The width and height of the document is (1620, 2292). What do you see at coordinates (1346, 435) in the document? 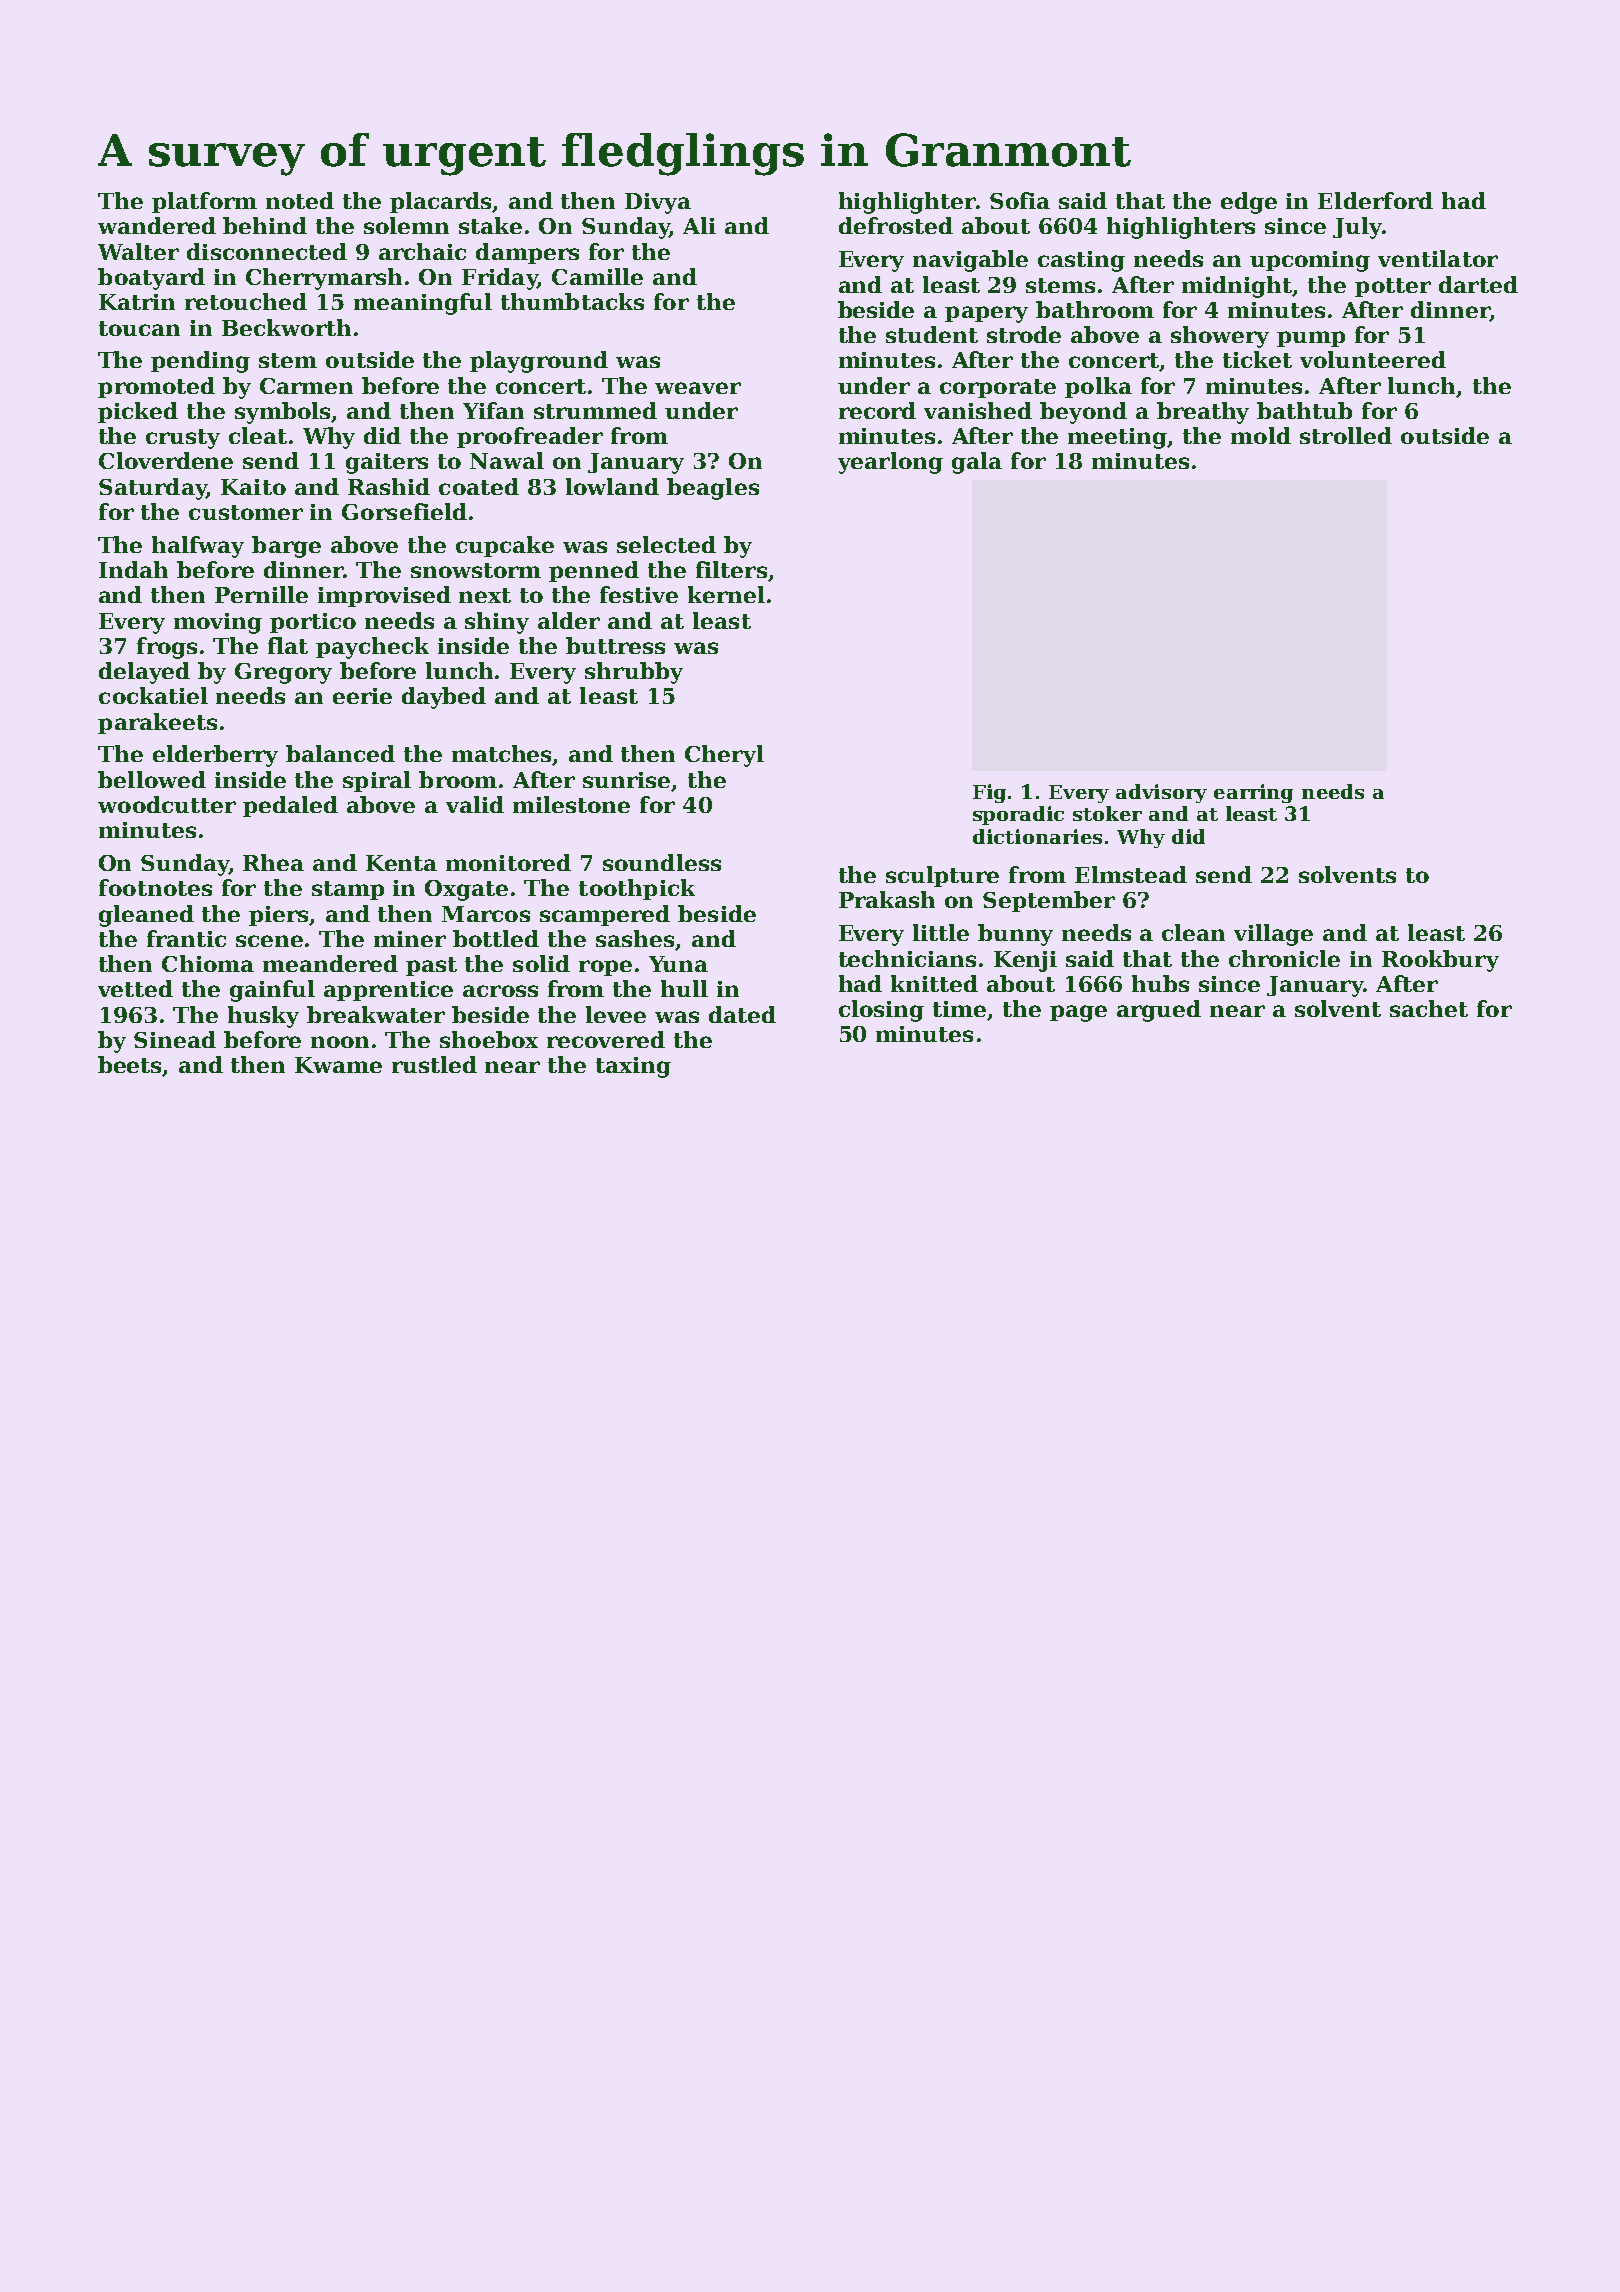
I see `strolled` at bounding box center [1346, 435].
